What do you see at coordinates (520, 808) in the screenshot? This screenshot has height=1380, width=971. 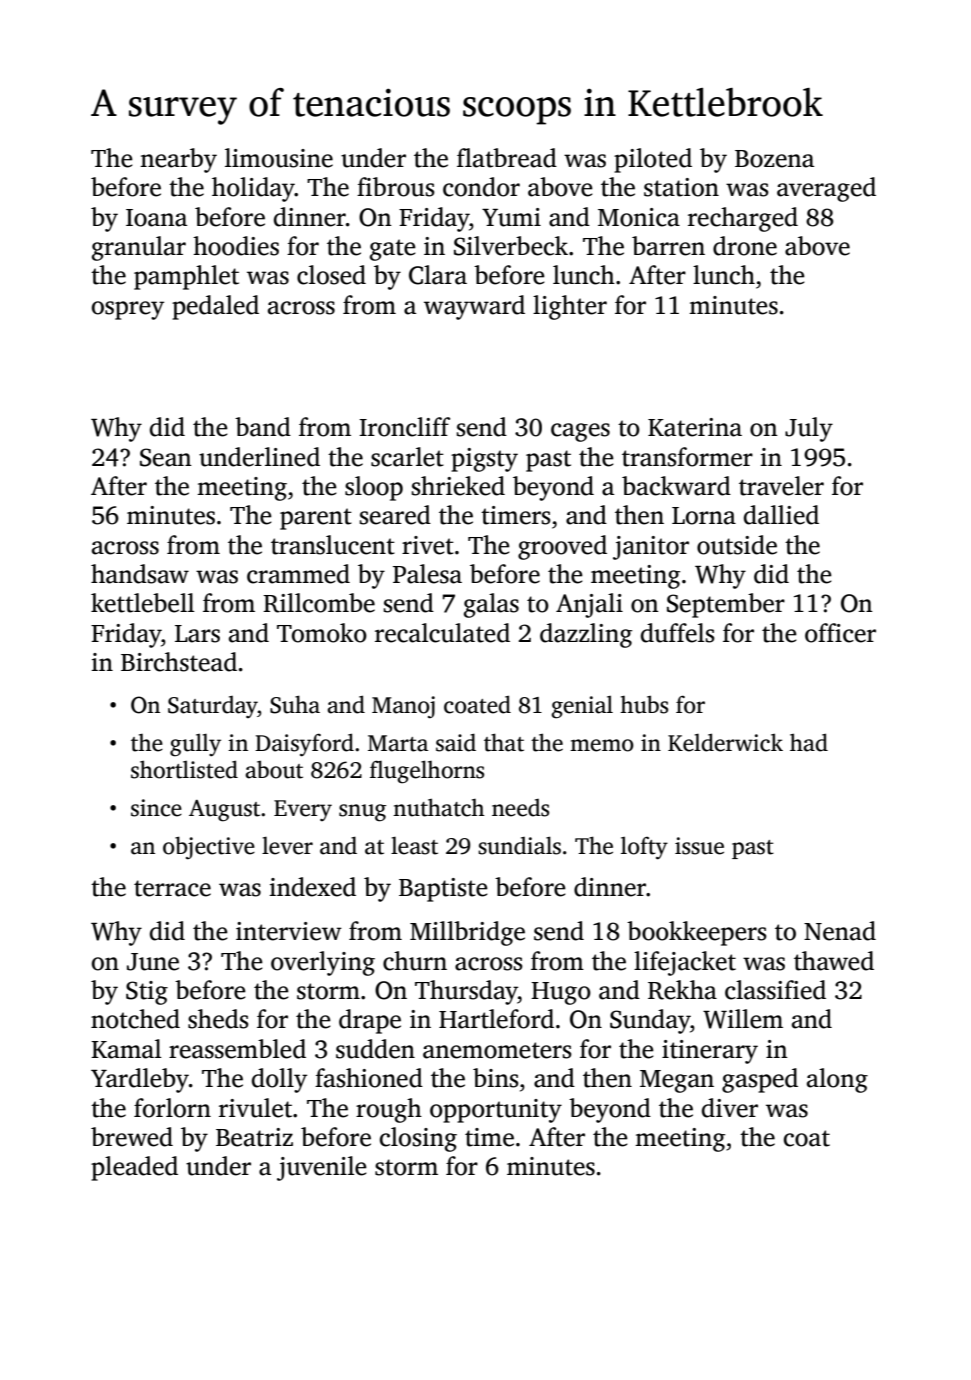 I see `needs` at bounding box center [520, 808].
